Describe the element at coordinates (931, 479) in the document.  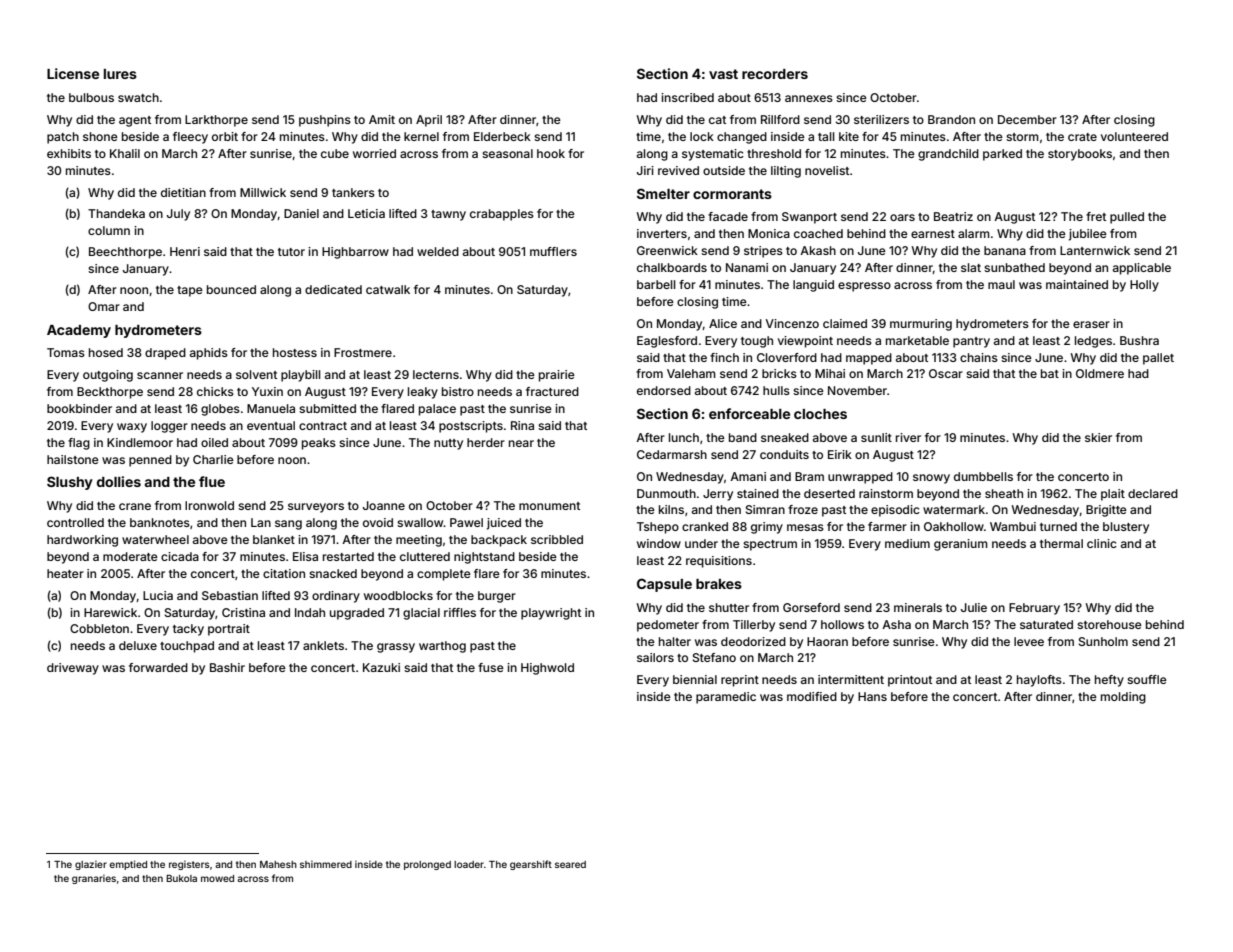
I see `snowy` at that location.
